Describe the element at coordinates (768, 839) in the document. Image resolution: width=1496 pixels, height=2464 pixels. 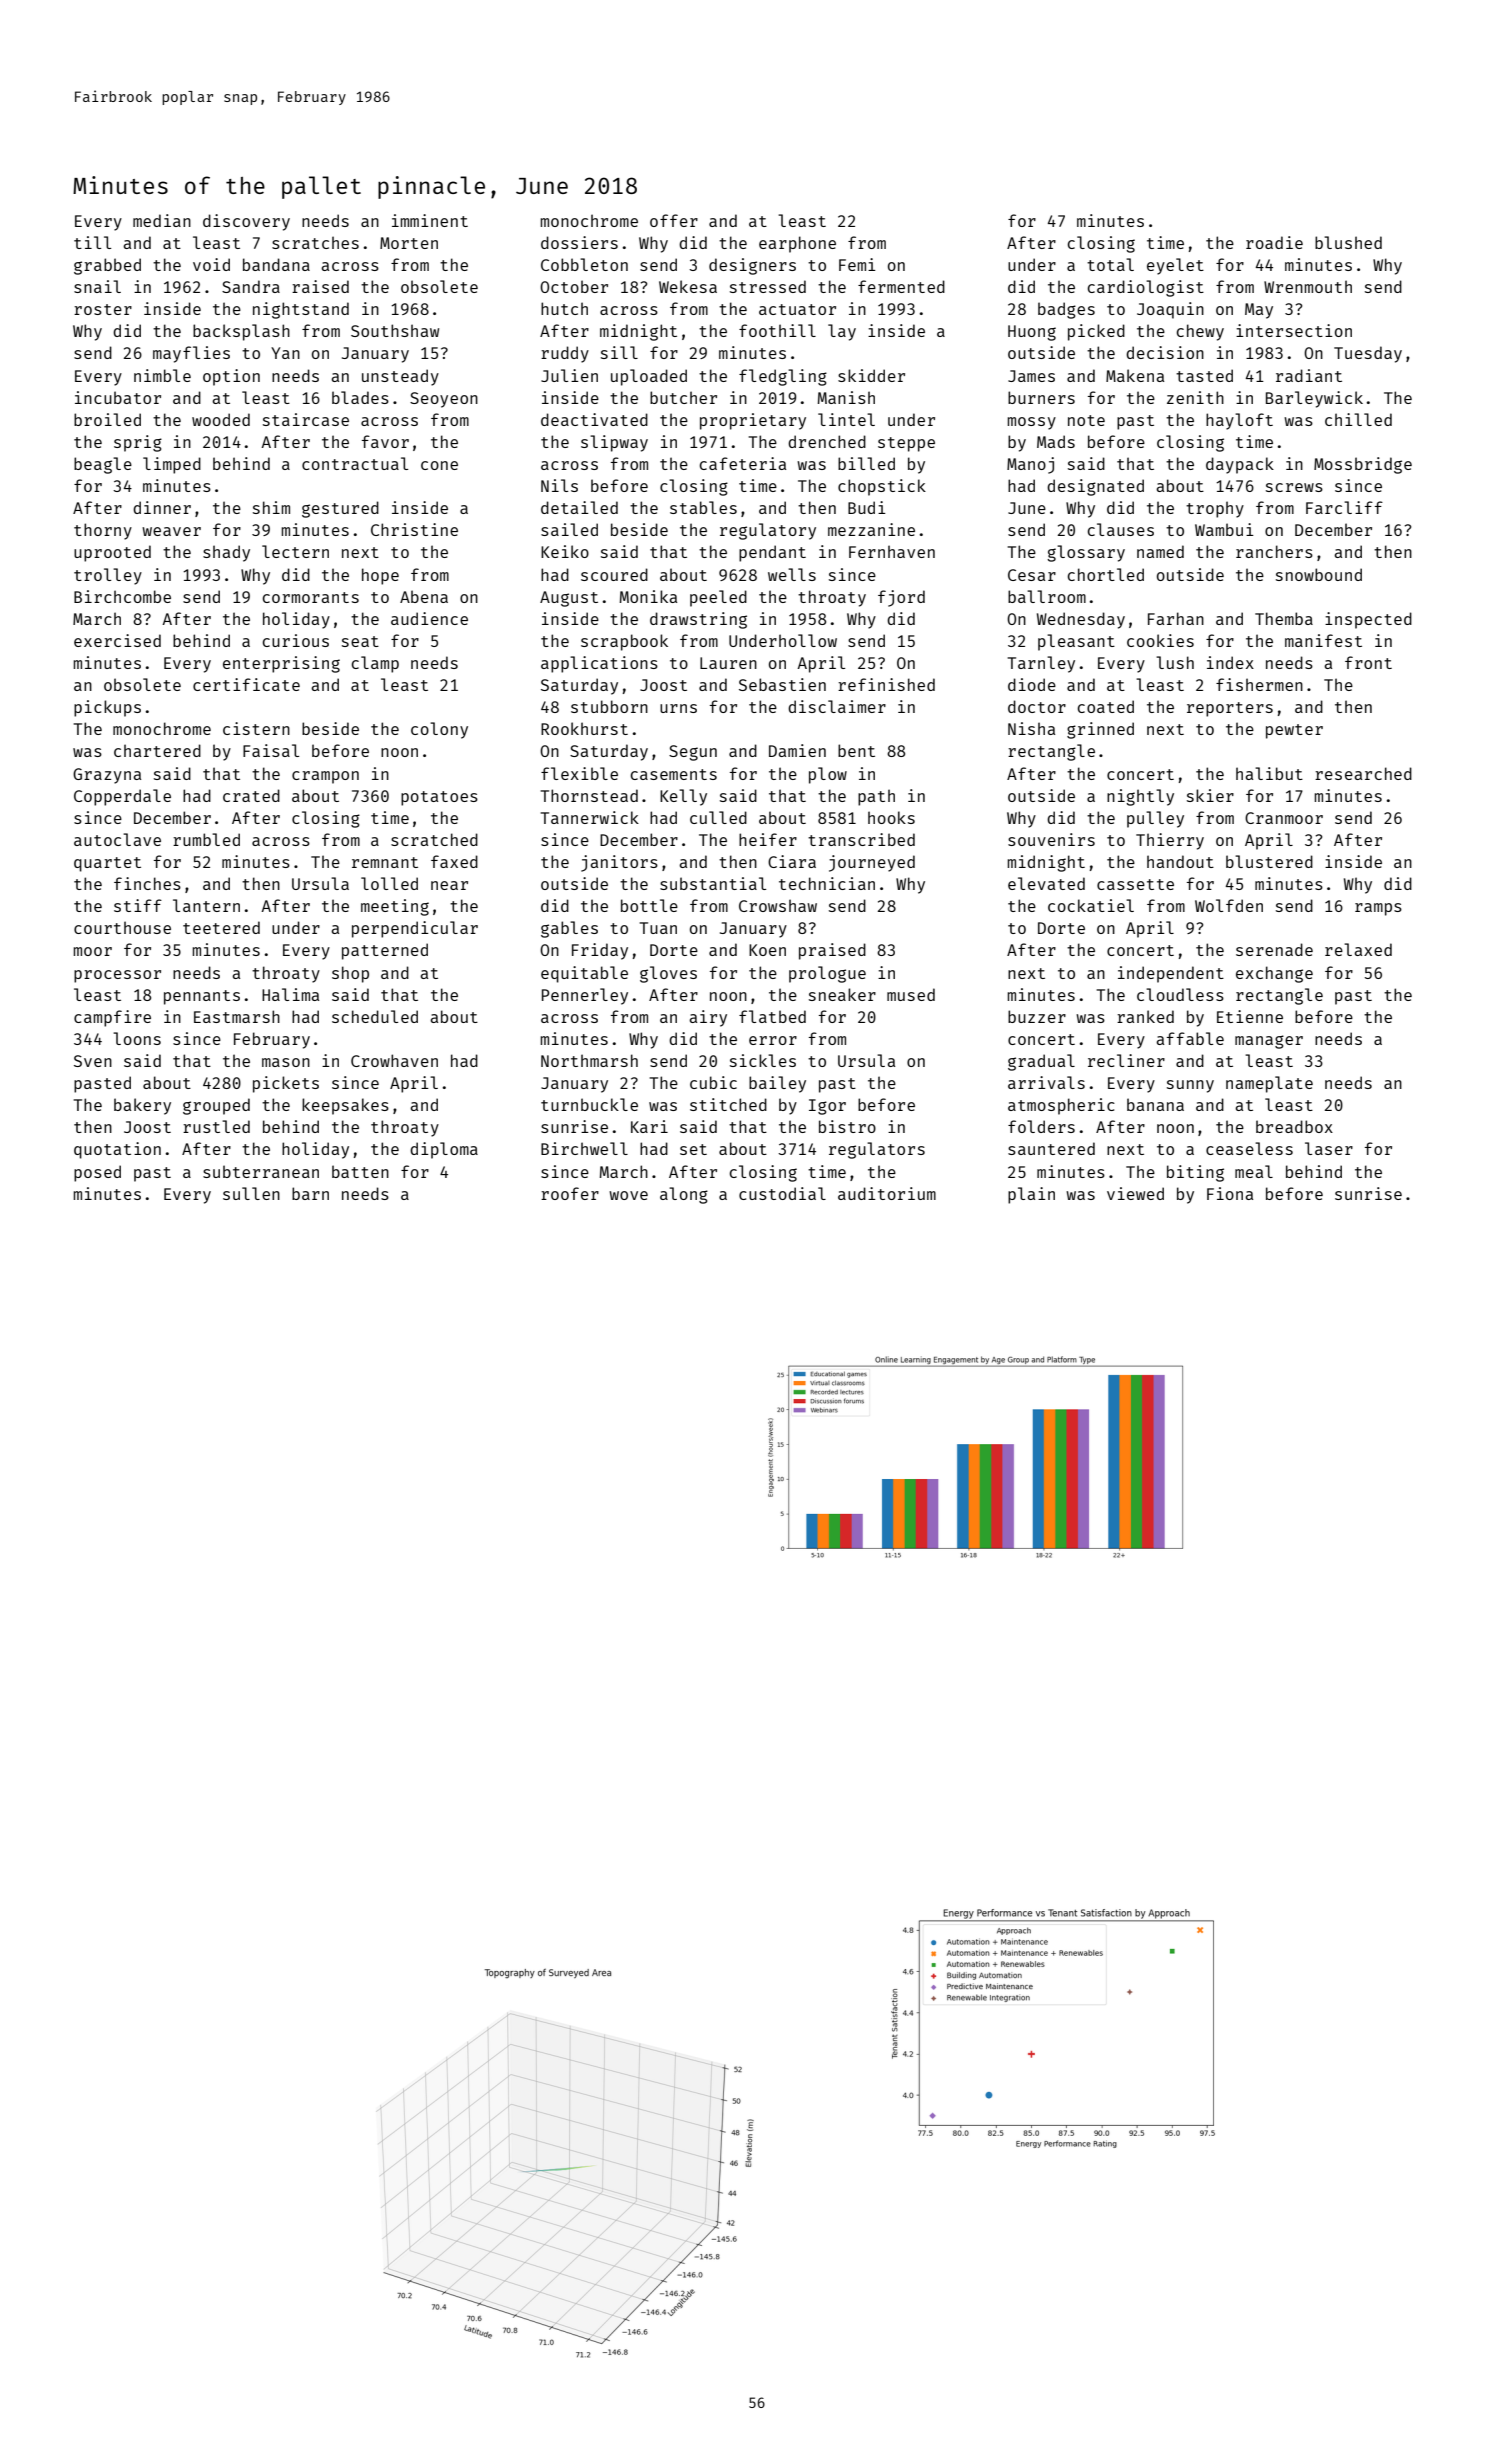
I see `heifer` at that location.
